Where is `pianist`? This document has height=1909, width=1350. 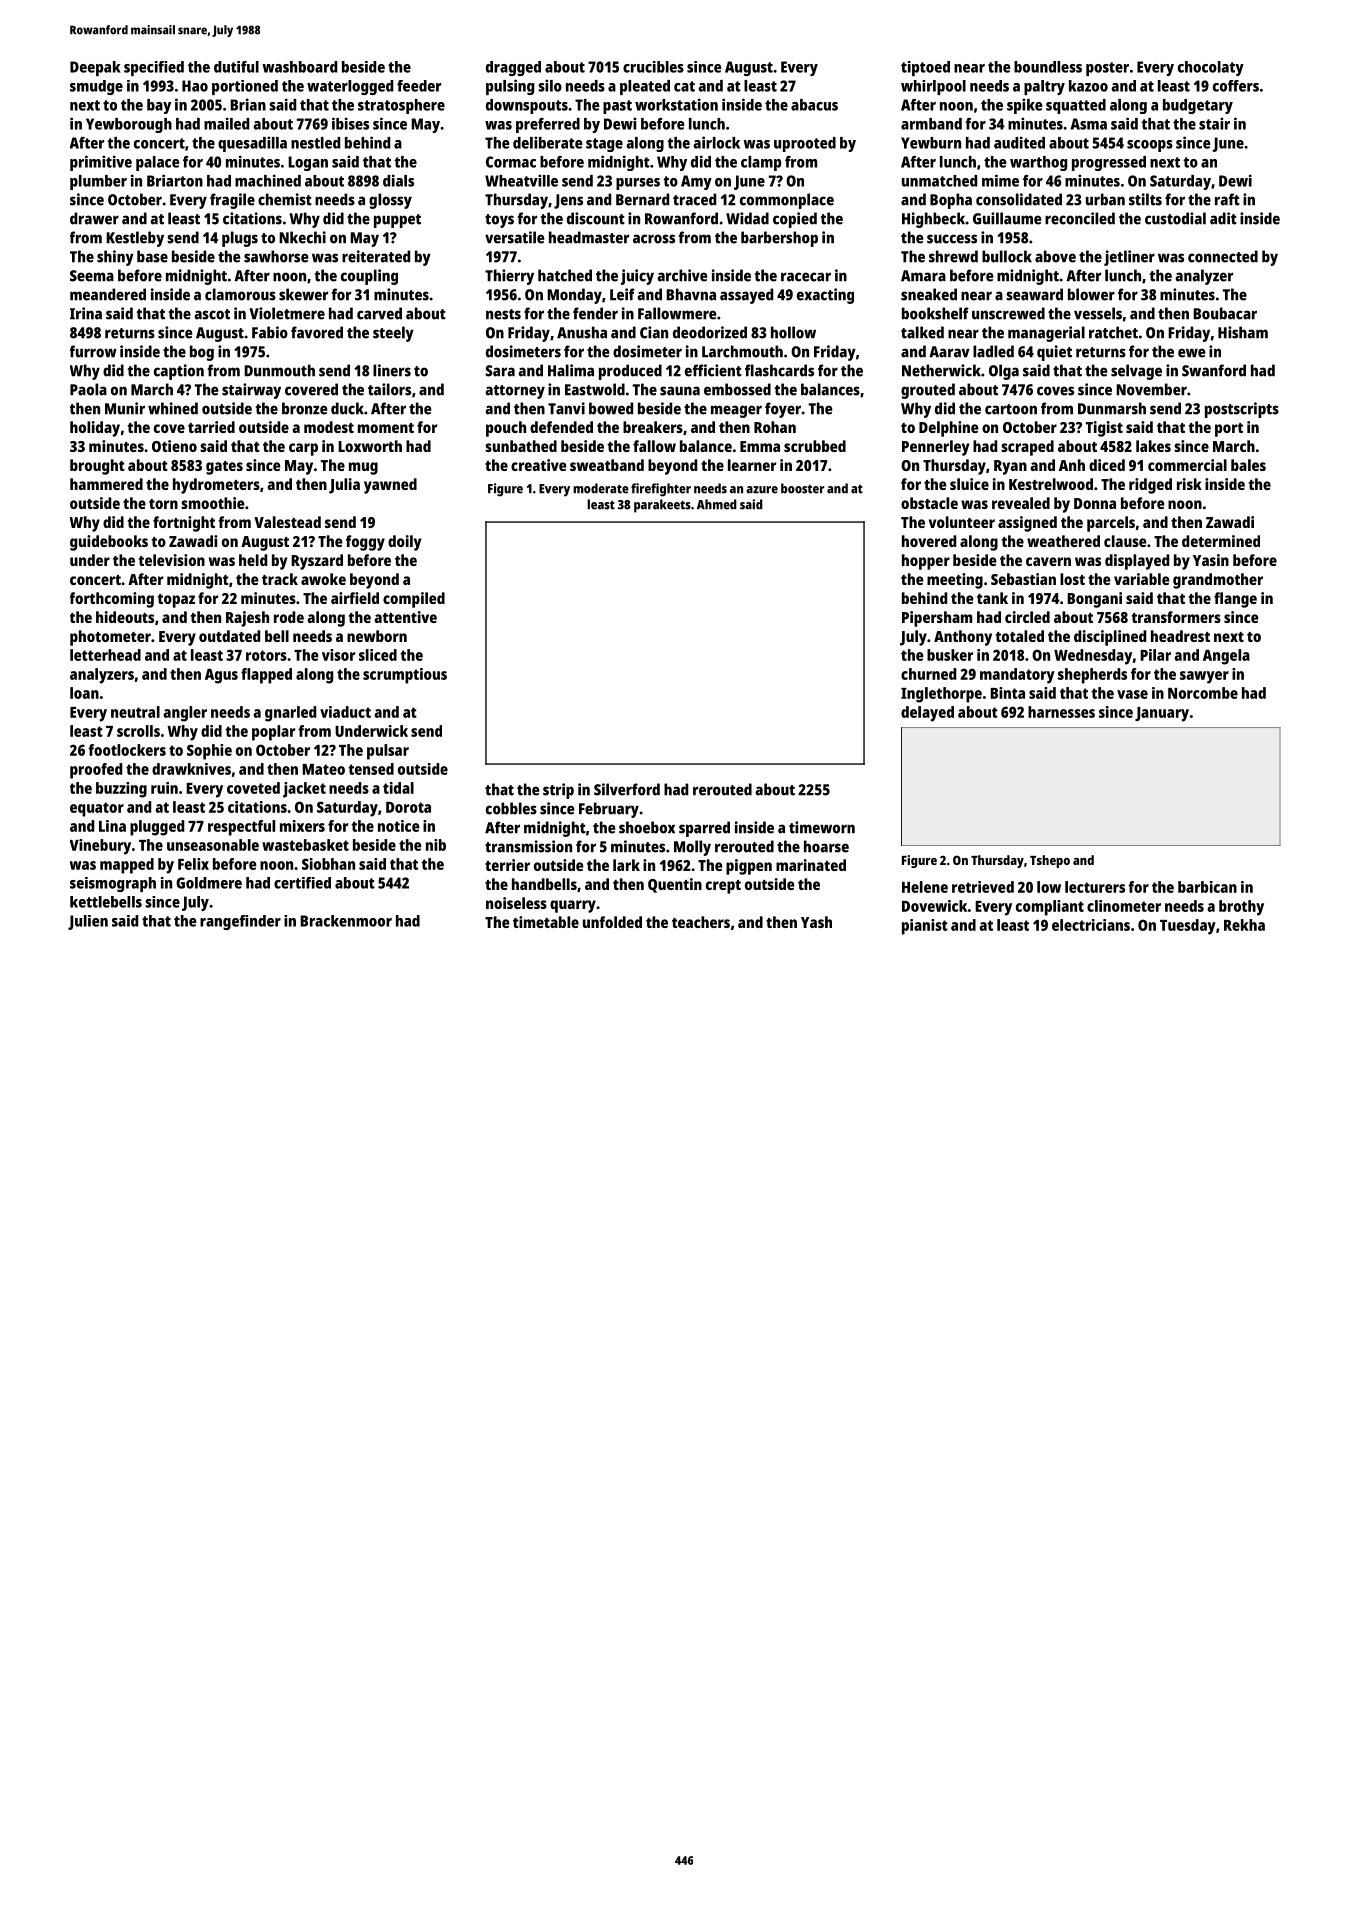 pianist is located at coordinates (925, 927).
